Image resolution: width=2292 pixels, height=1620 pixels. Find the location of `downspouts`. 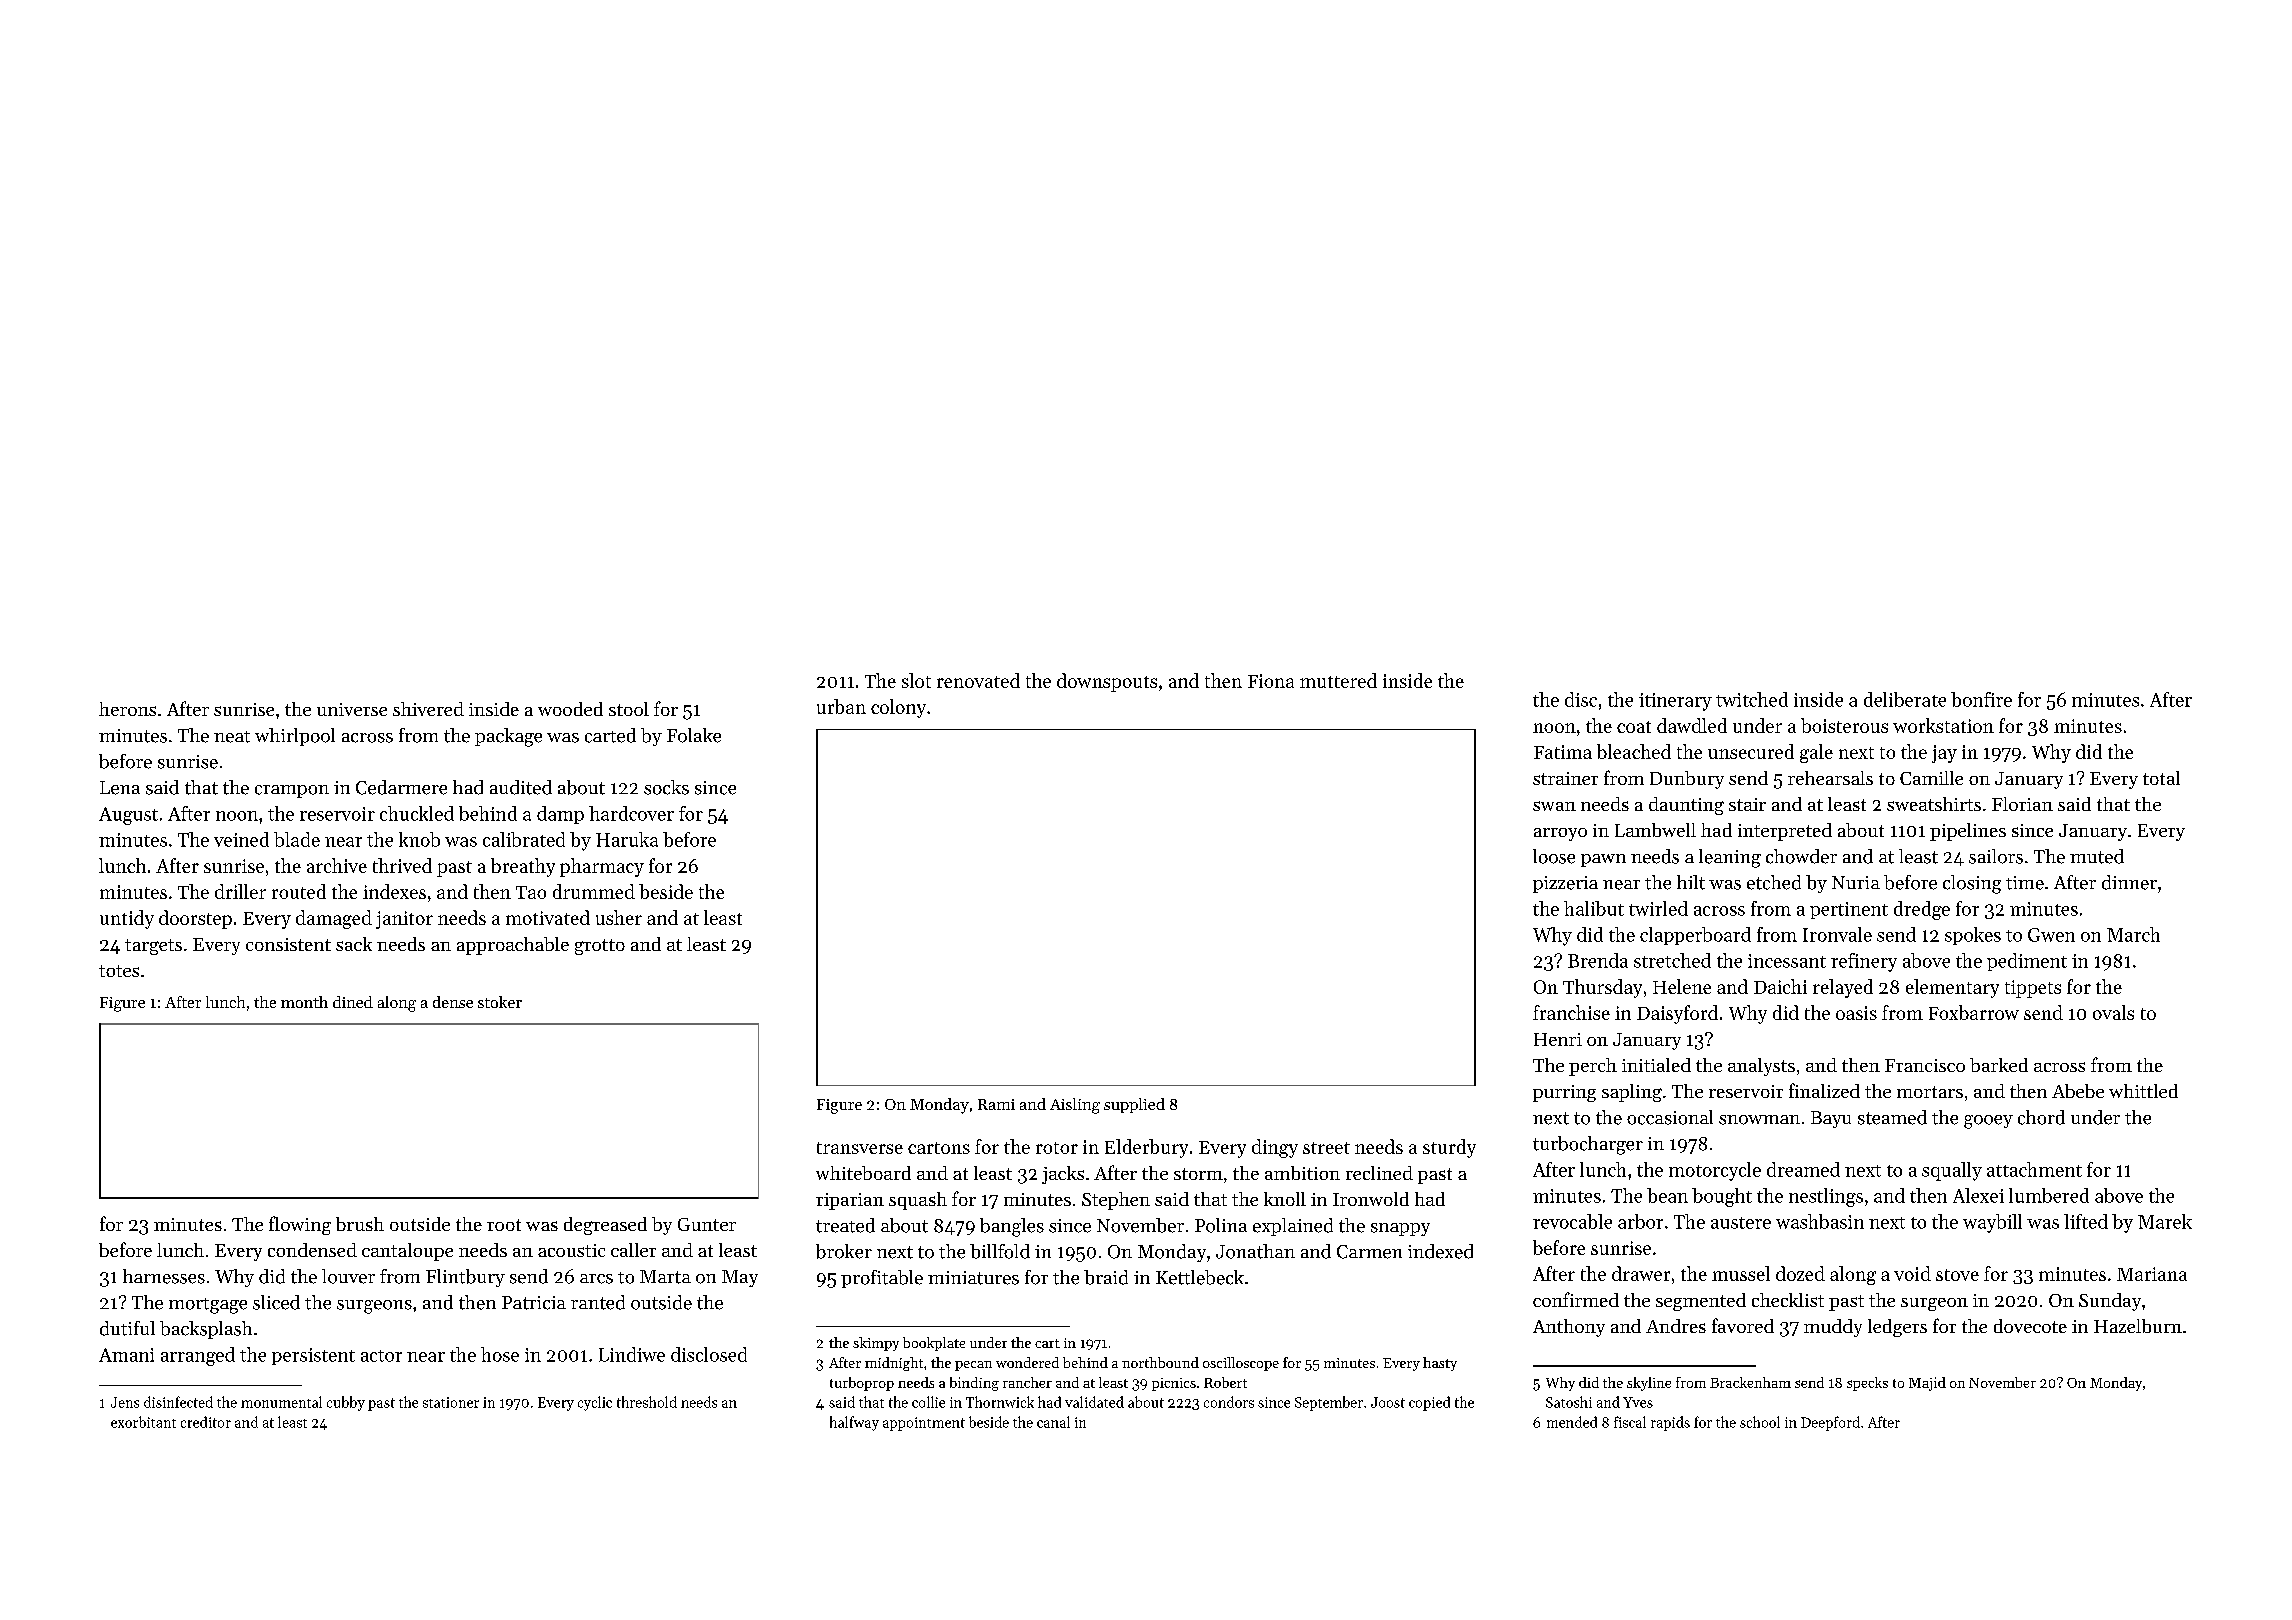

downspouts is located at coordinates (1107, 682).
